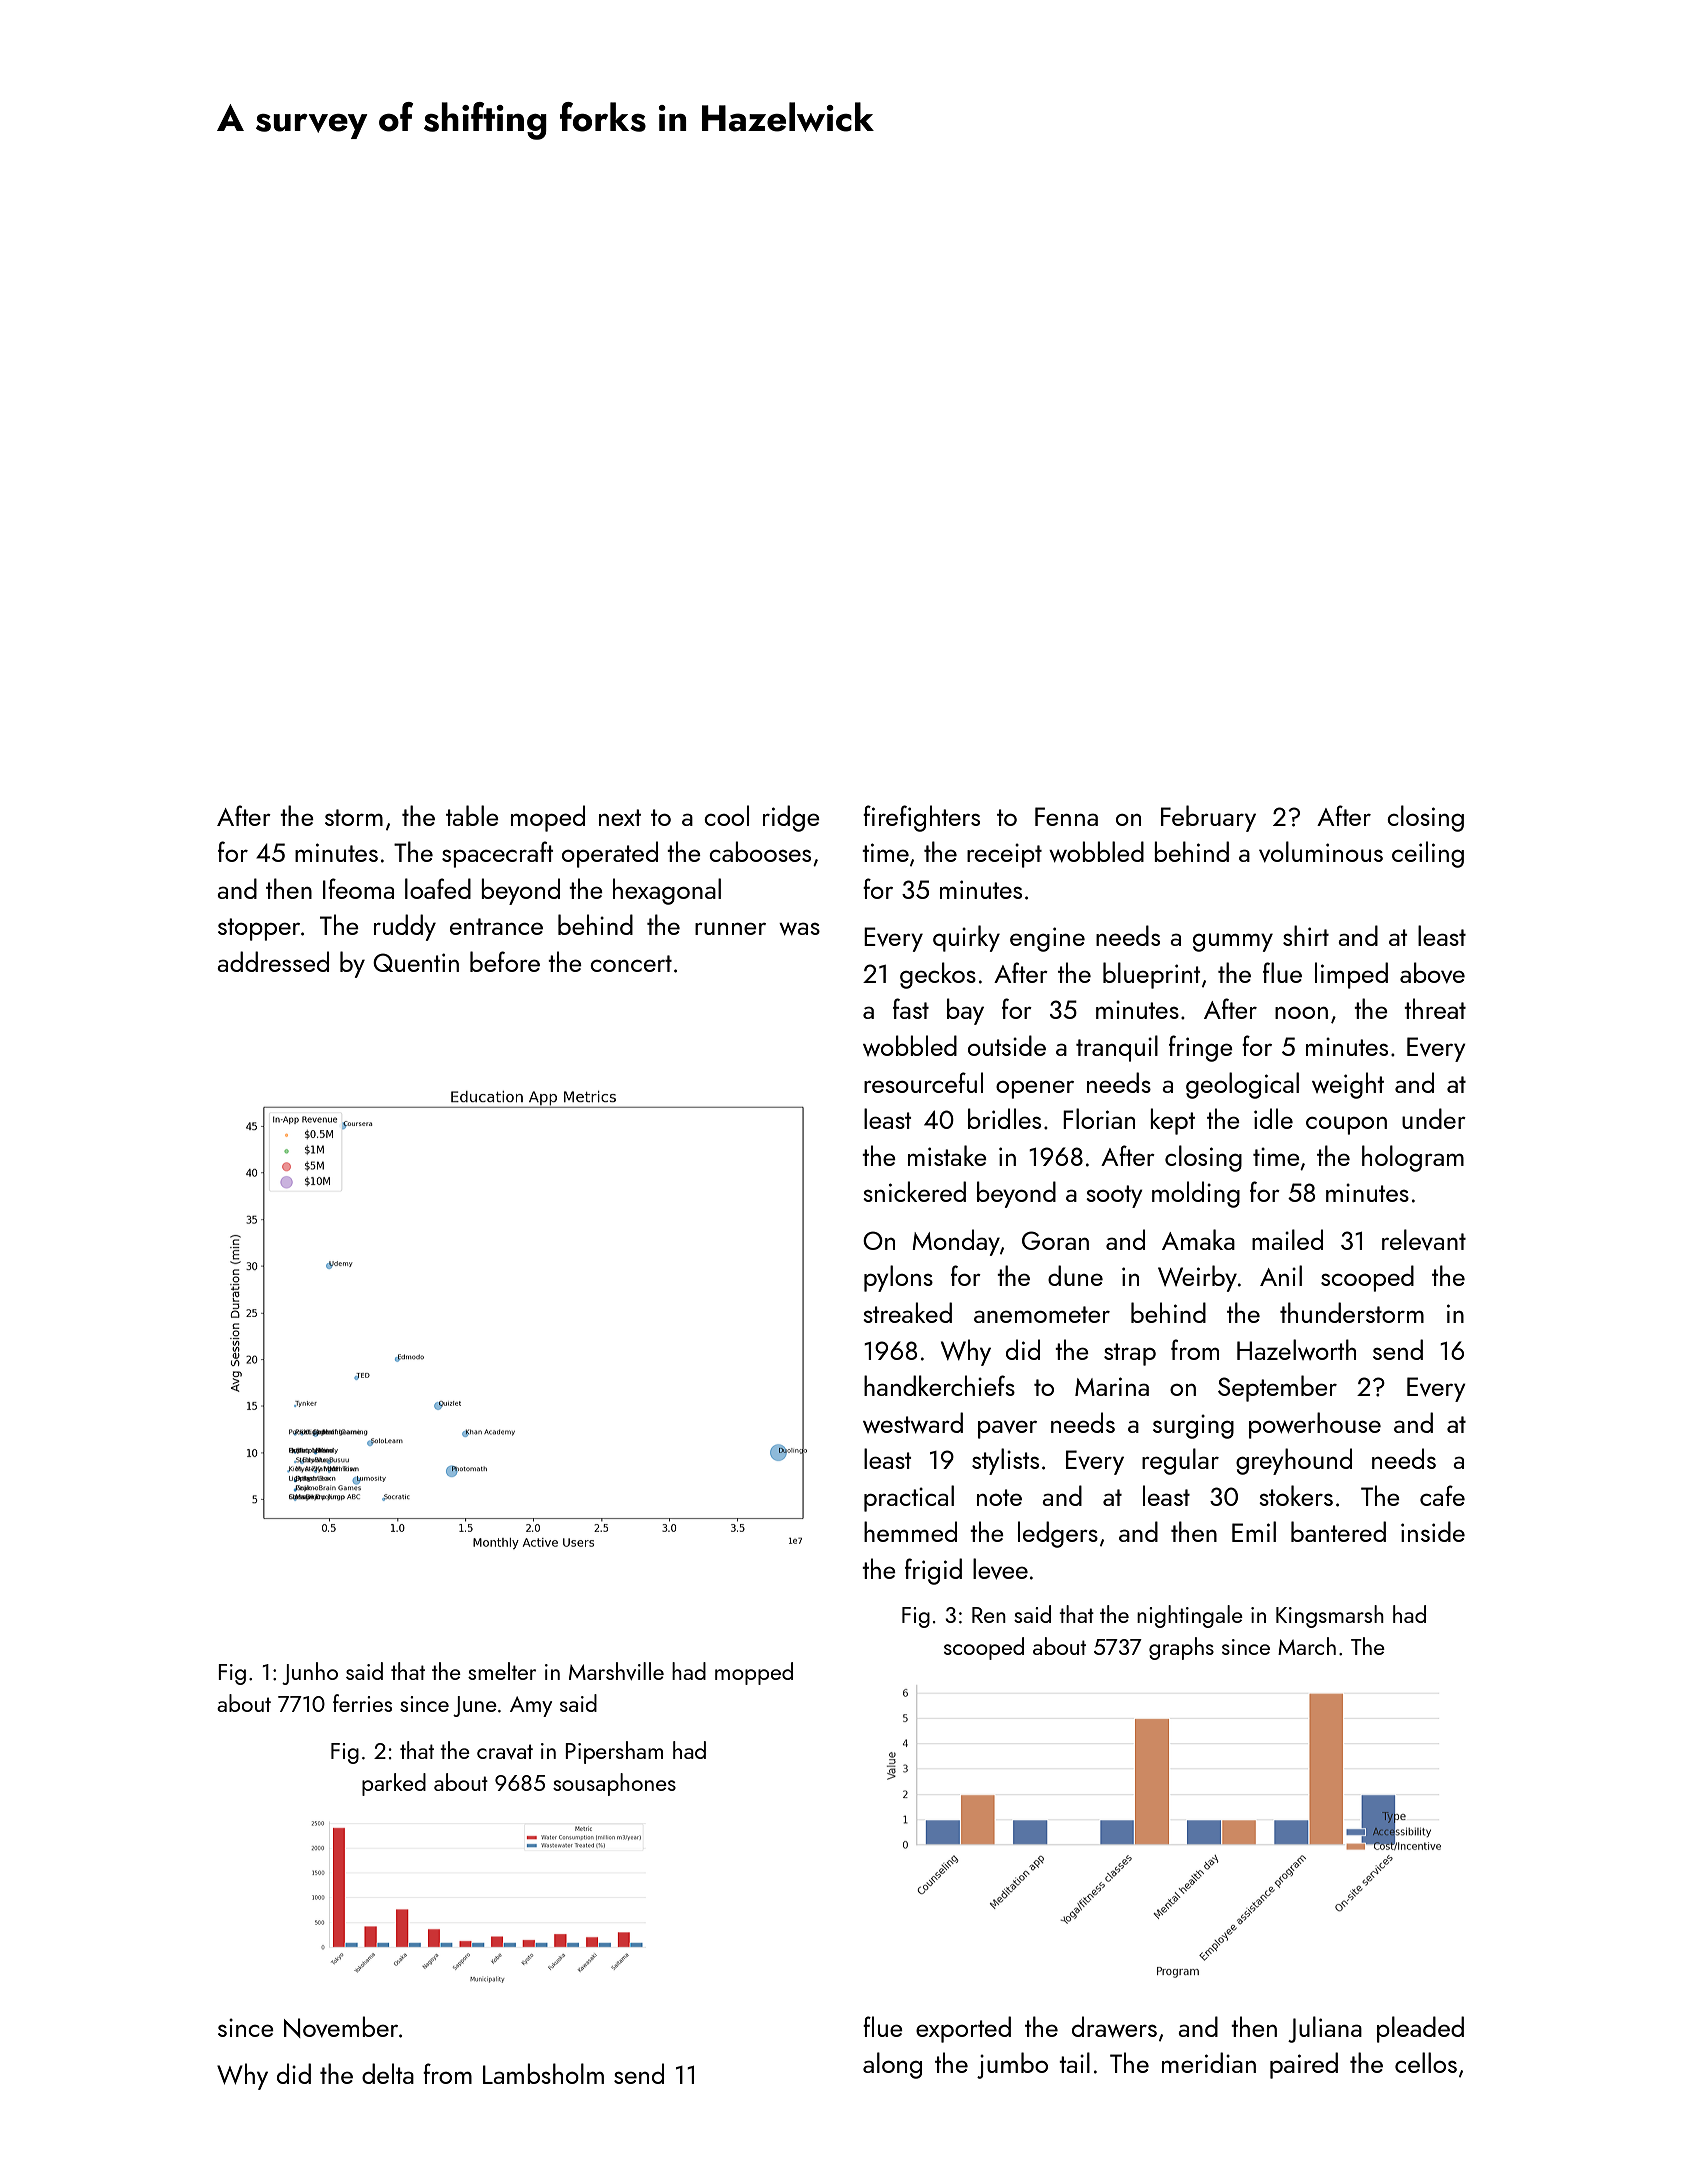 The width and height of the screenshot is (1683, 2178). Describe the element at coordinates (914, 1191) in the screenshot. I see `snickered` at that location.
